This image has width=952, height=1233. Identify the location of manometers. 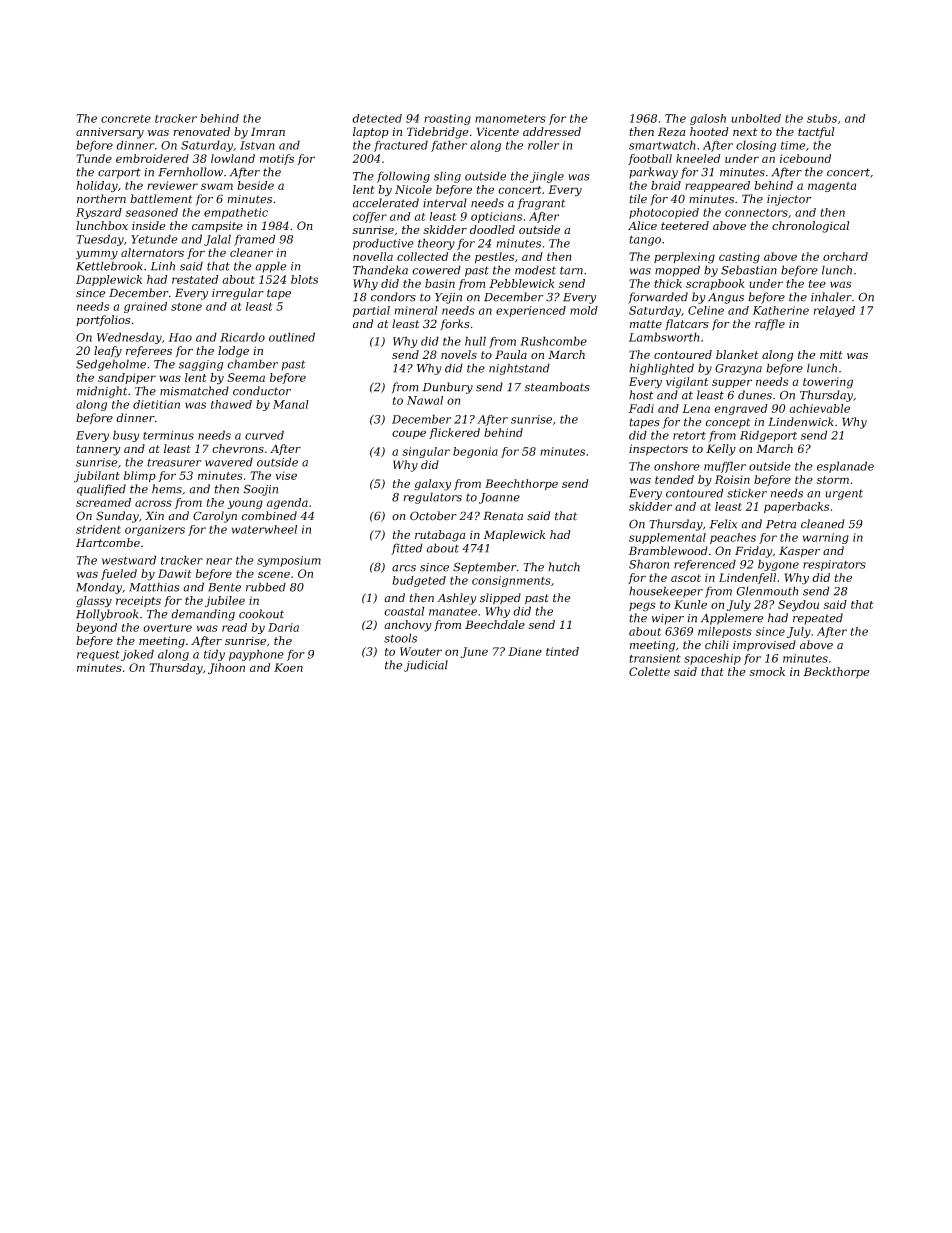
(510, 119).
